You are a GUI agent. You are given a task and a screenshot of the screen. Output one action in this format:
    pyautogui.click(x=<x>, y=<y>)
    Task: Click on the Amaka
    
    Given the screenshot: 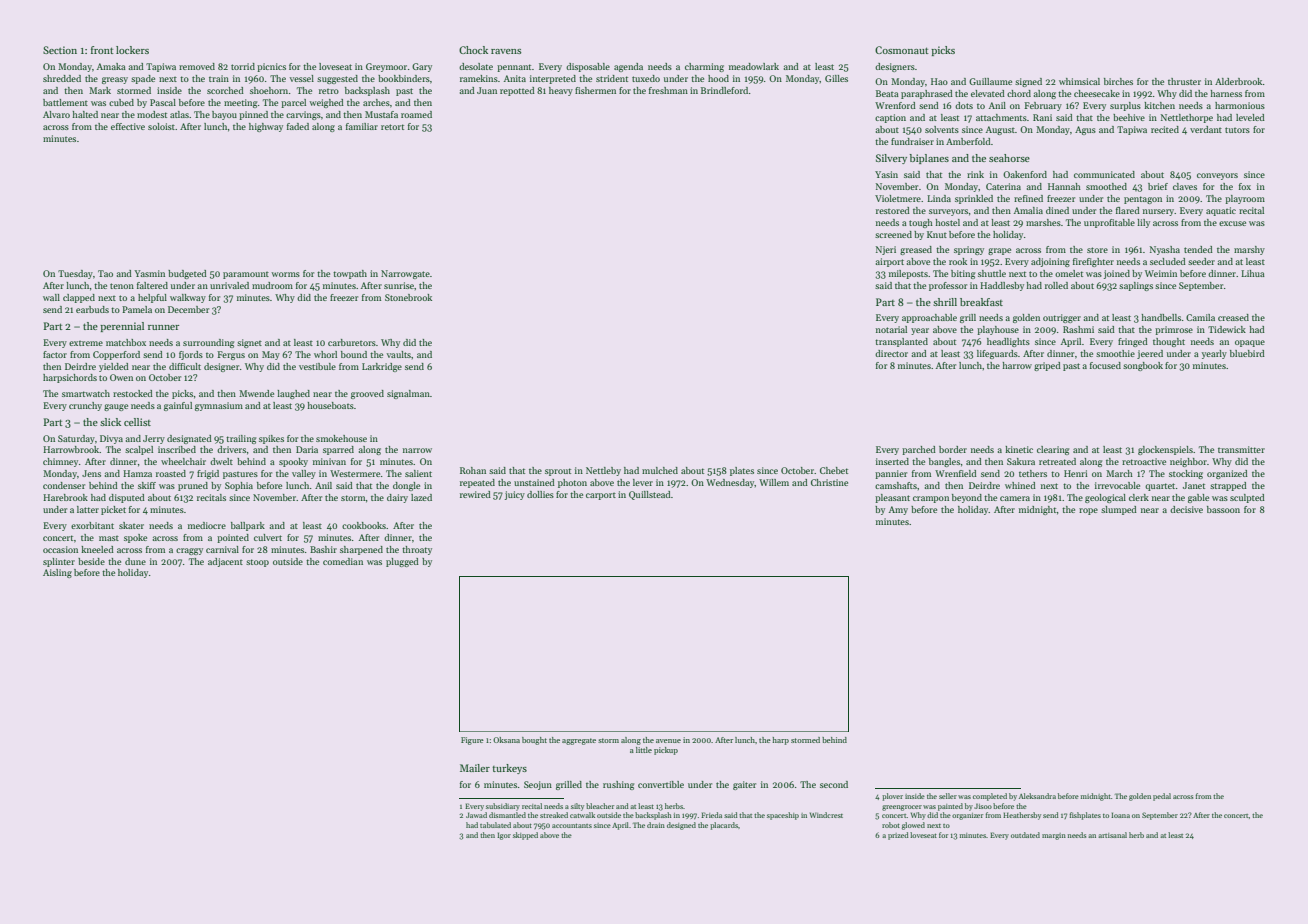 What is the action you would take?
    pyautogui.click(x=111, y=66)
